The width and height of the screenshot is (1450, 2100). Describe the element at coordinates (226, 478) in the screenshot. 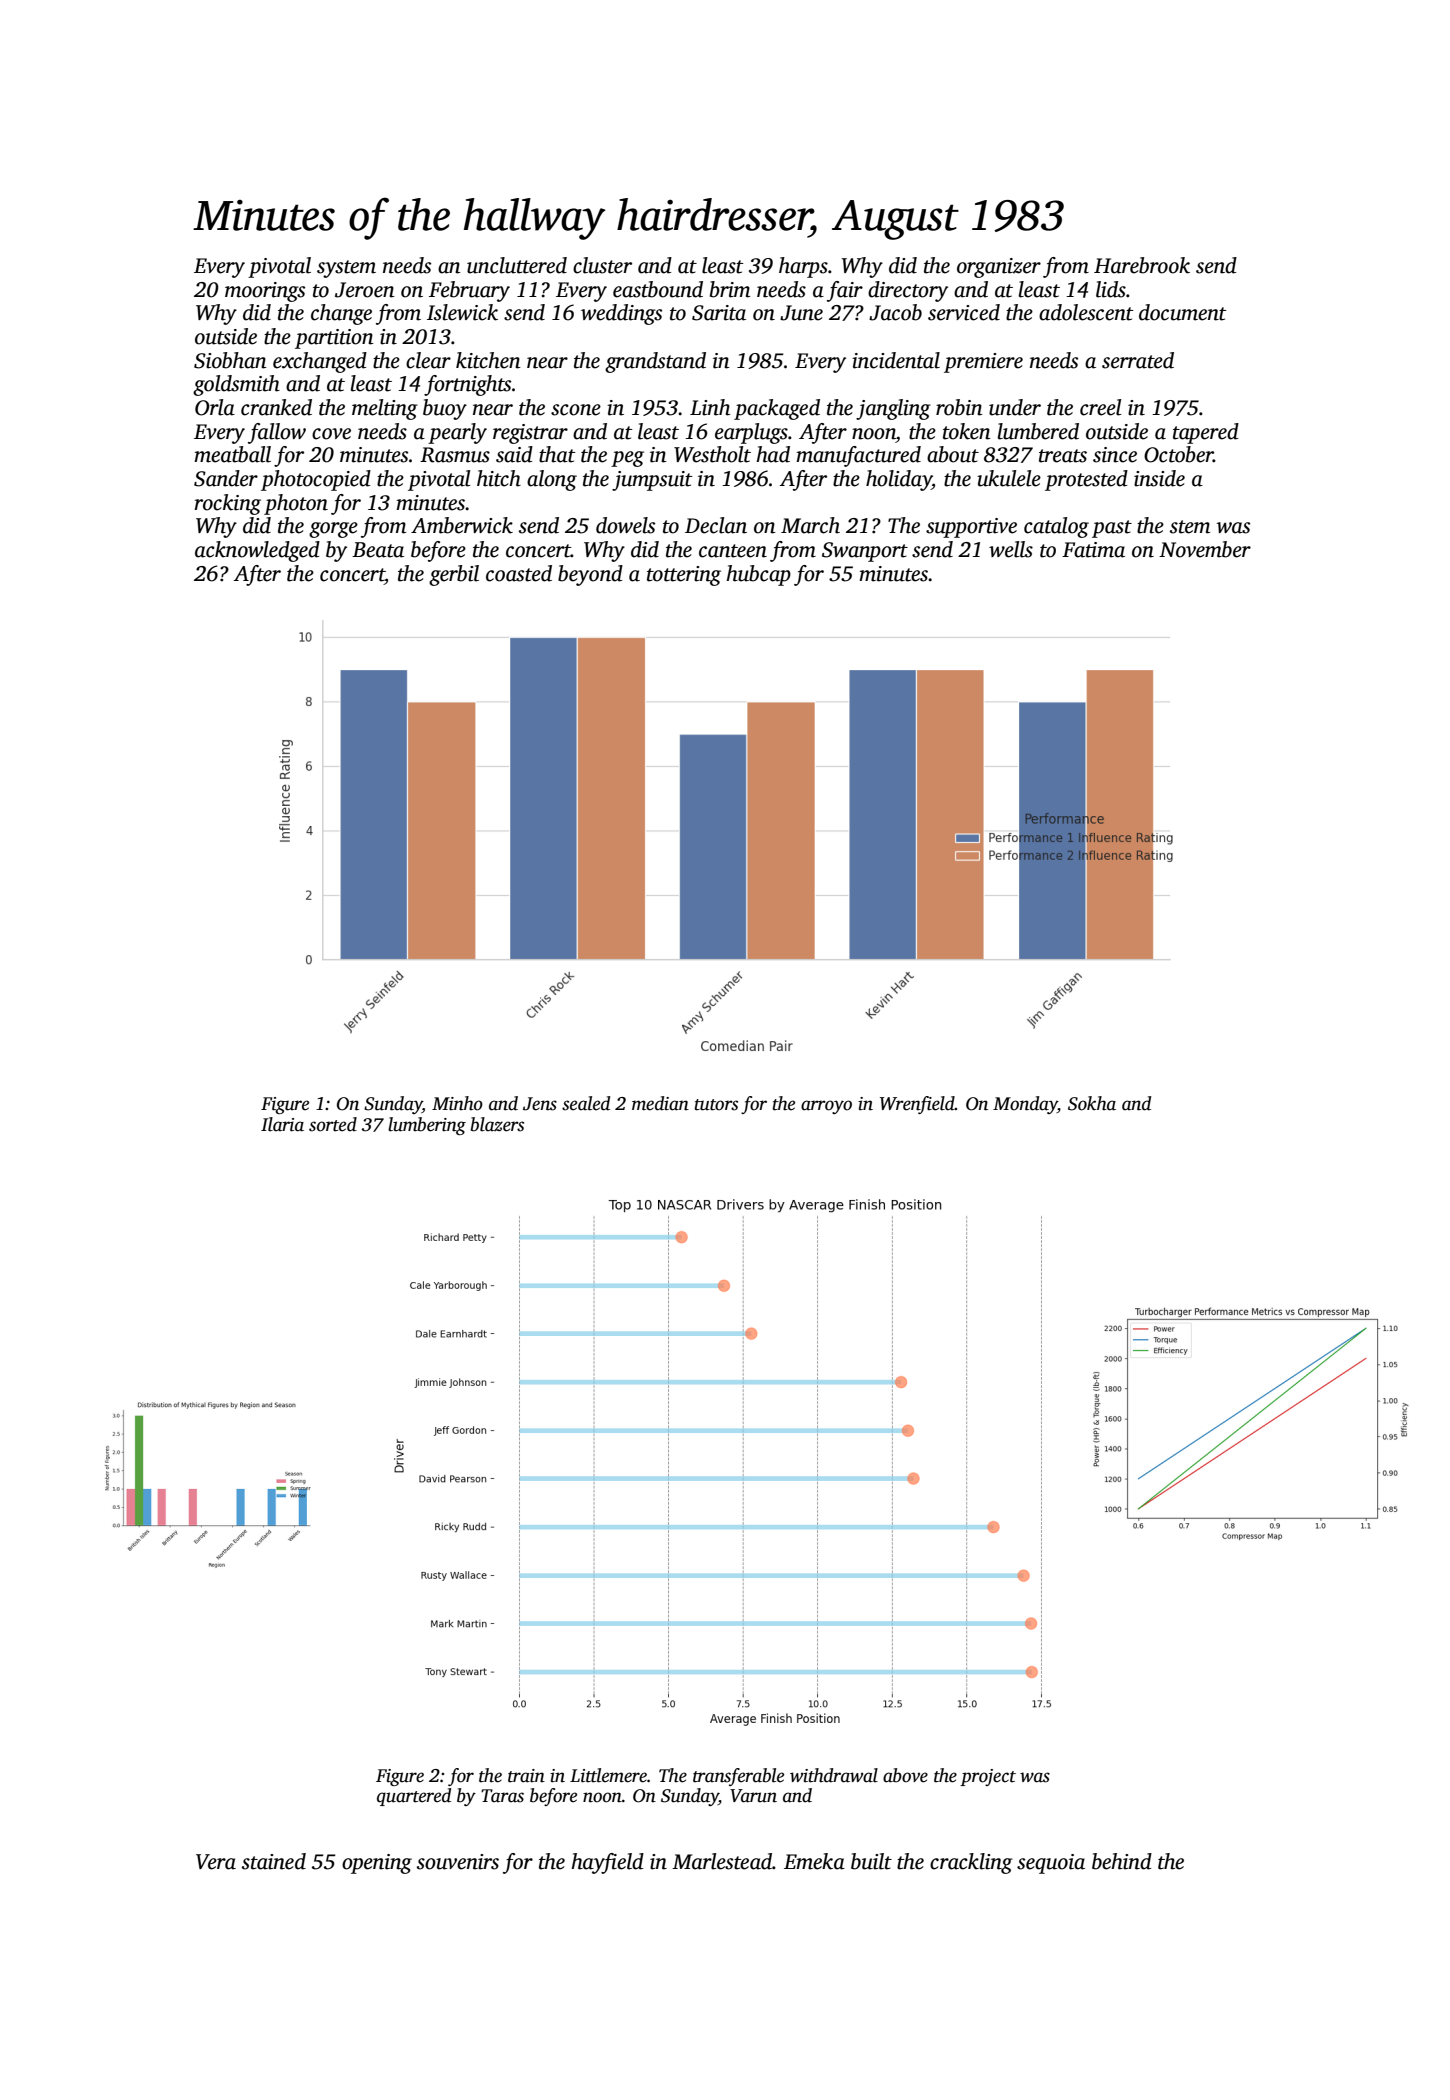

I see `Sander` at that location.
